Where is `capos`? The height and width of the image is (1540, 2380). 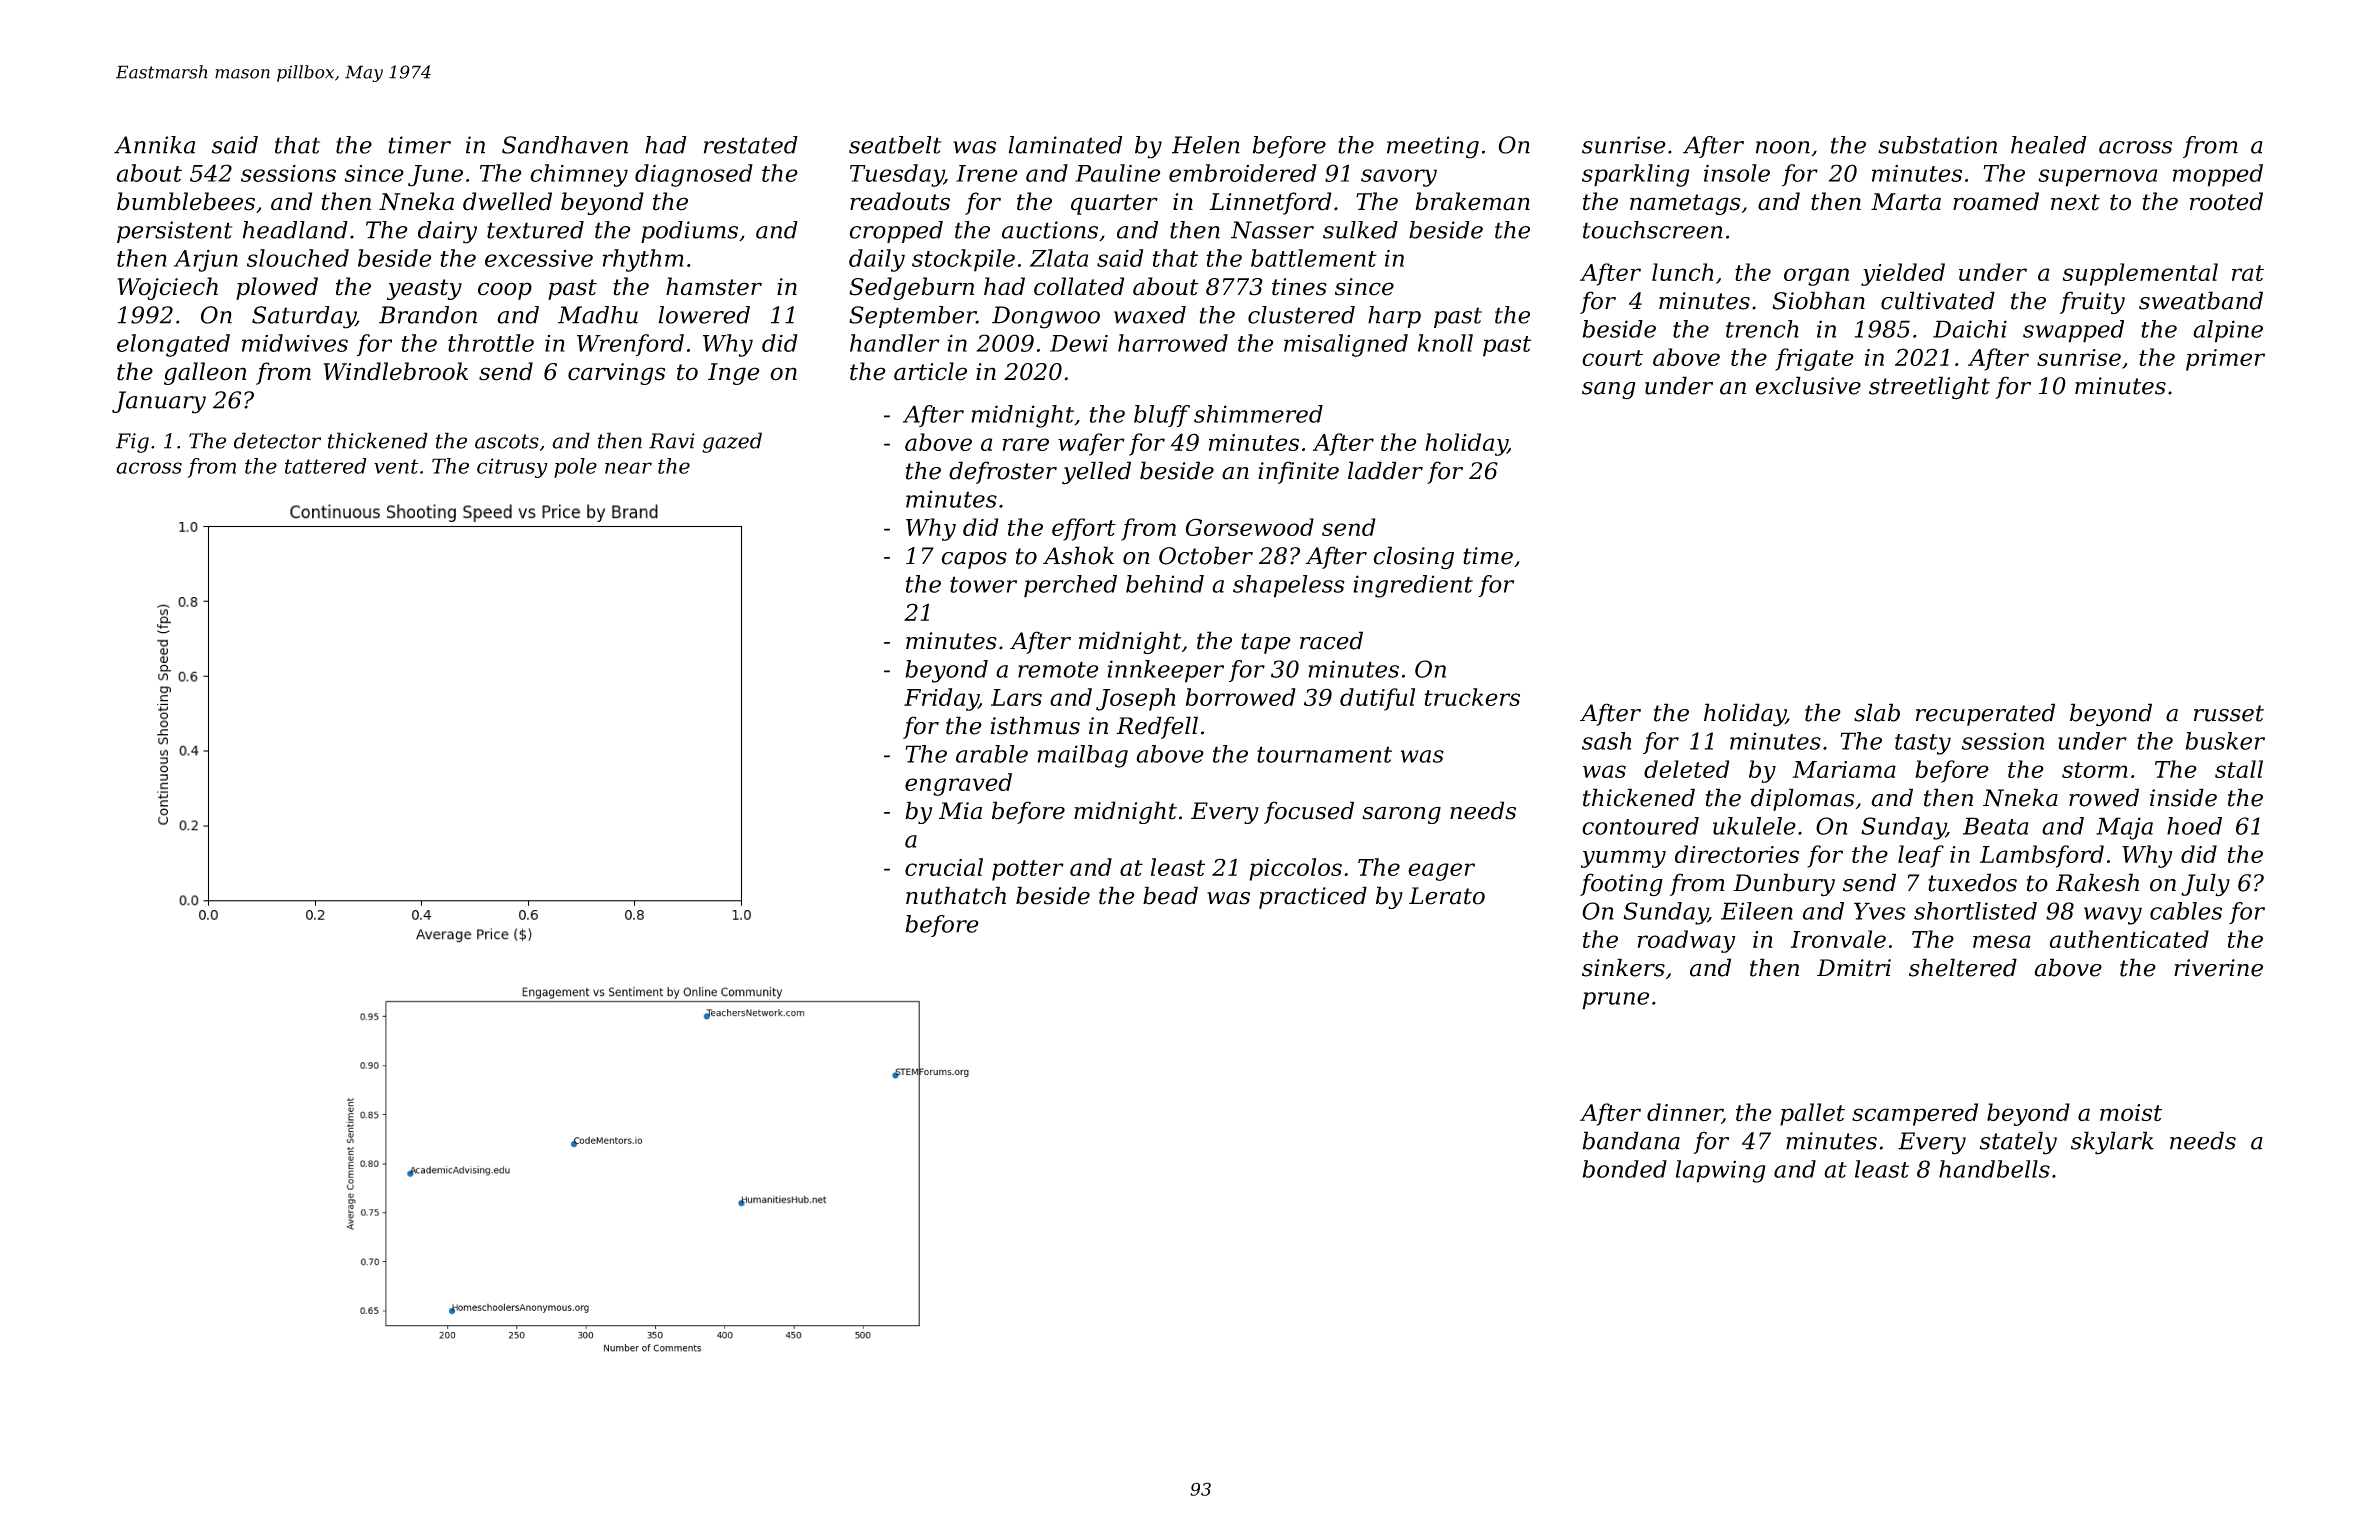
capos is located at coordinates (974, 560).
